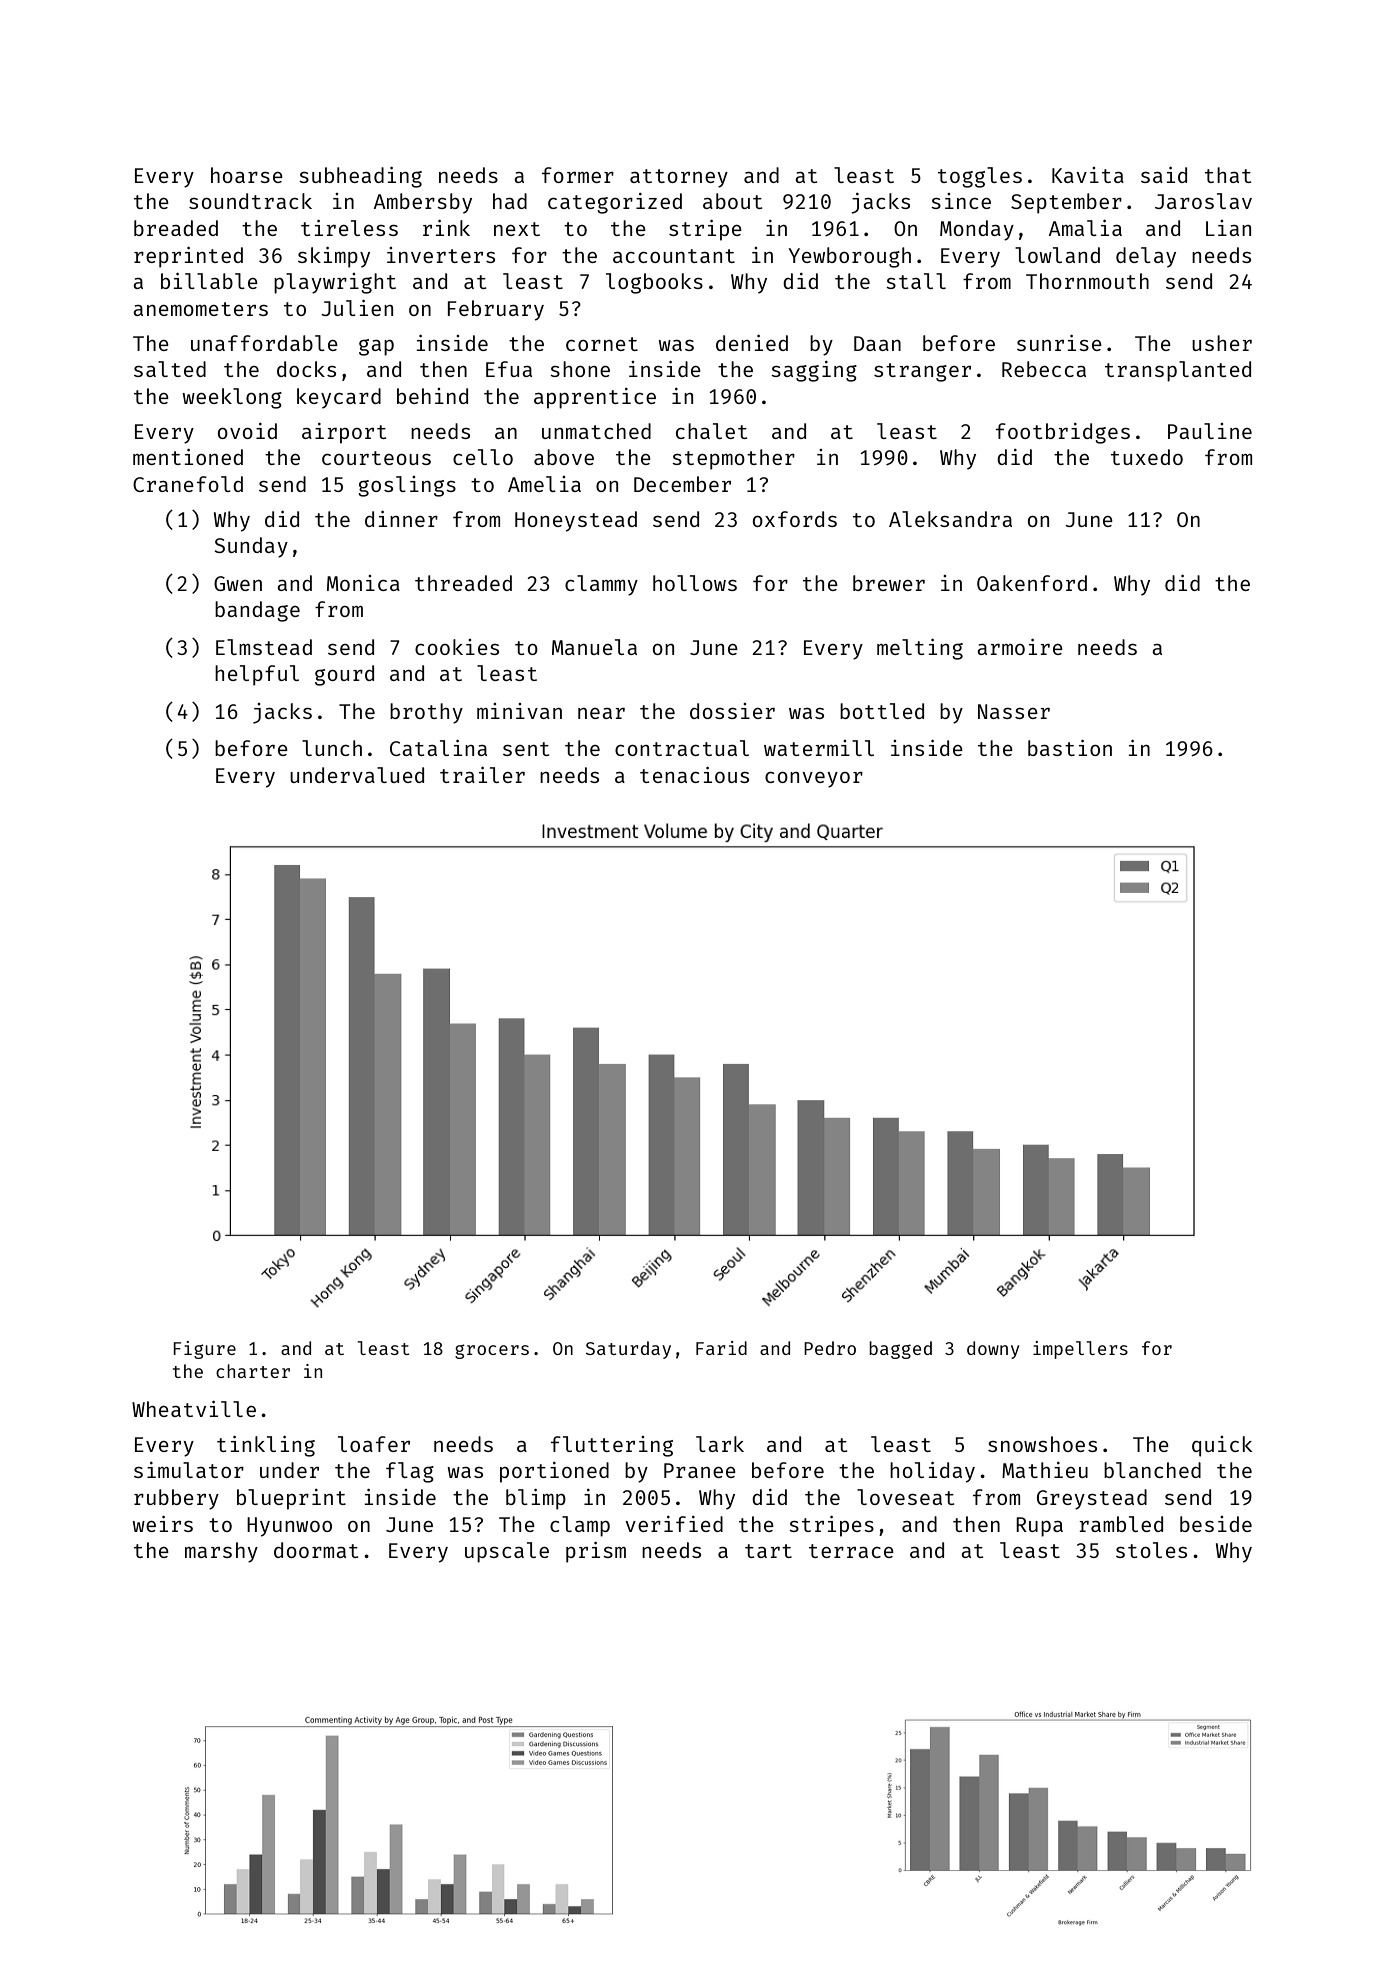 The height and width of the document is (1969, 1386). I want to click on tart, so click(768, 1551).
